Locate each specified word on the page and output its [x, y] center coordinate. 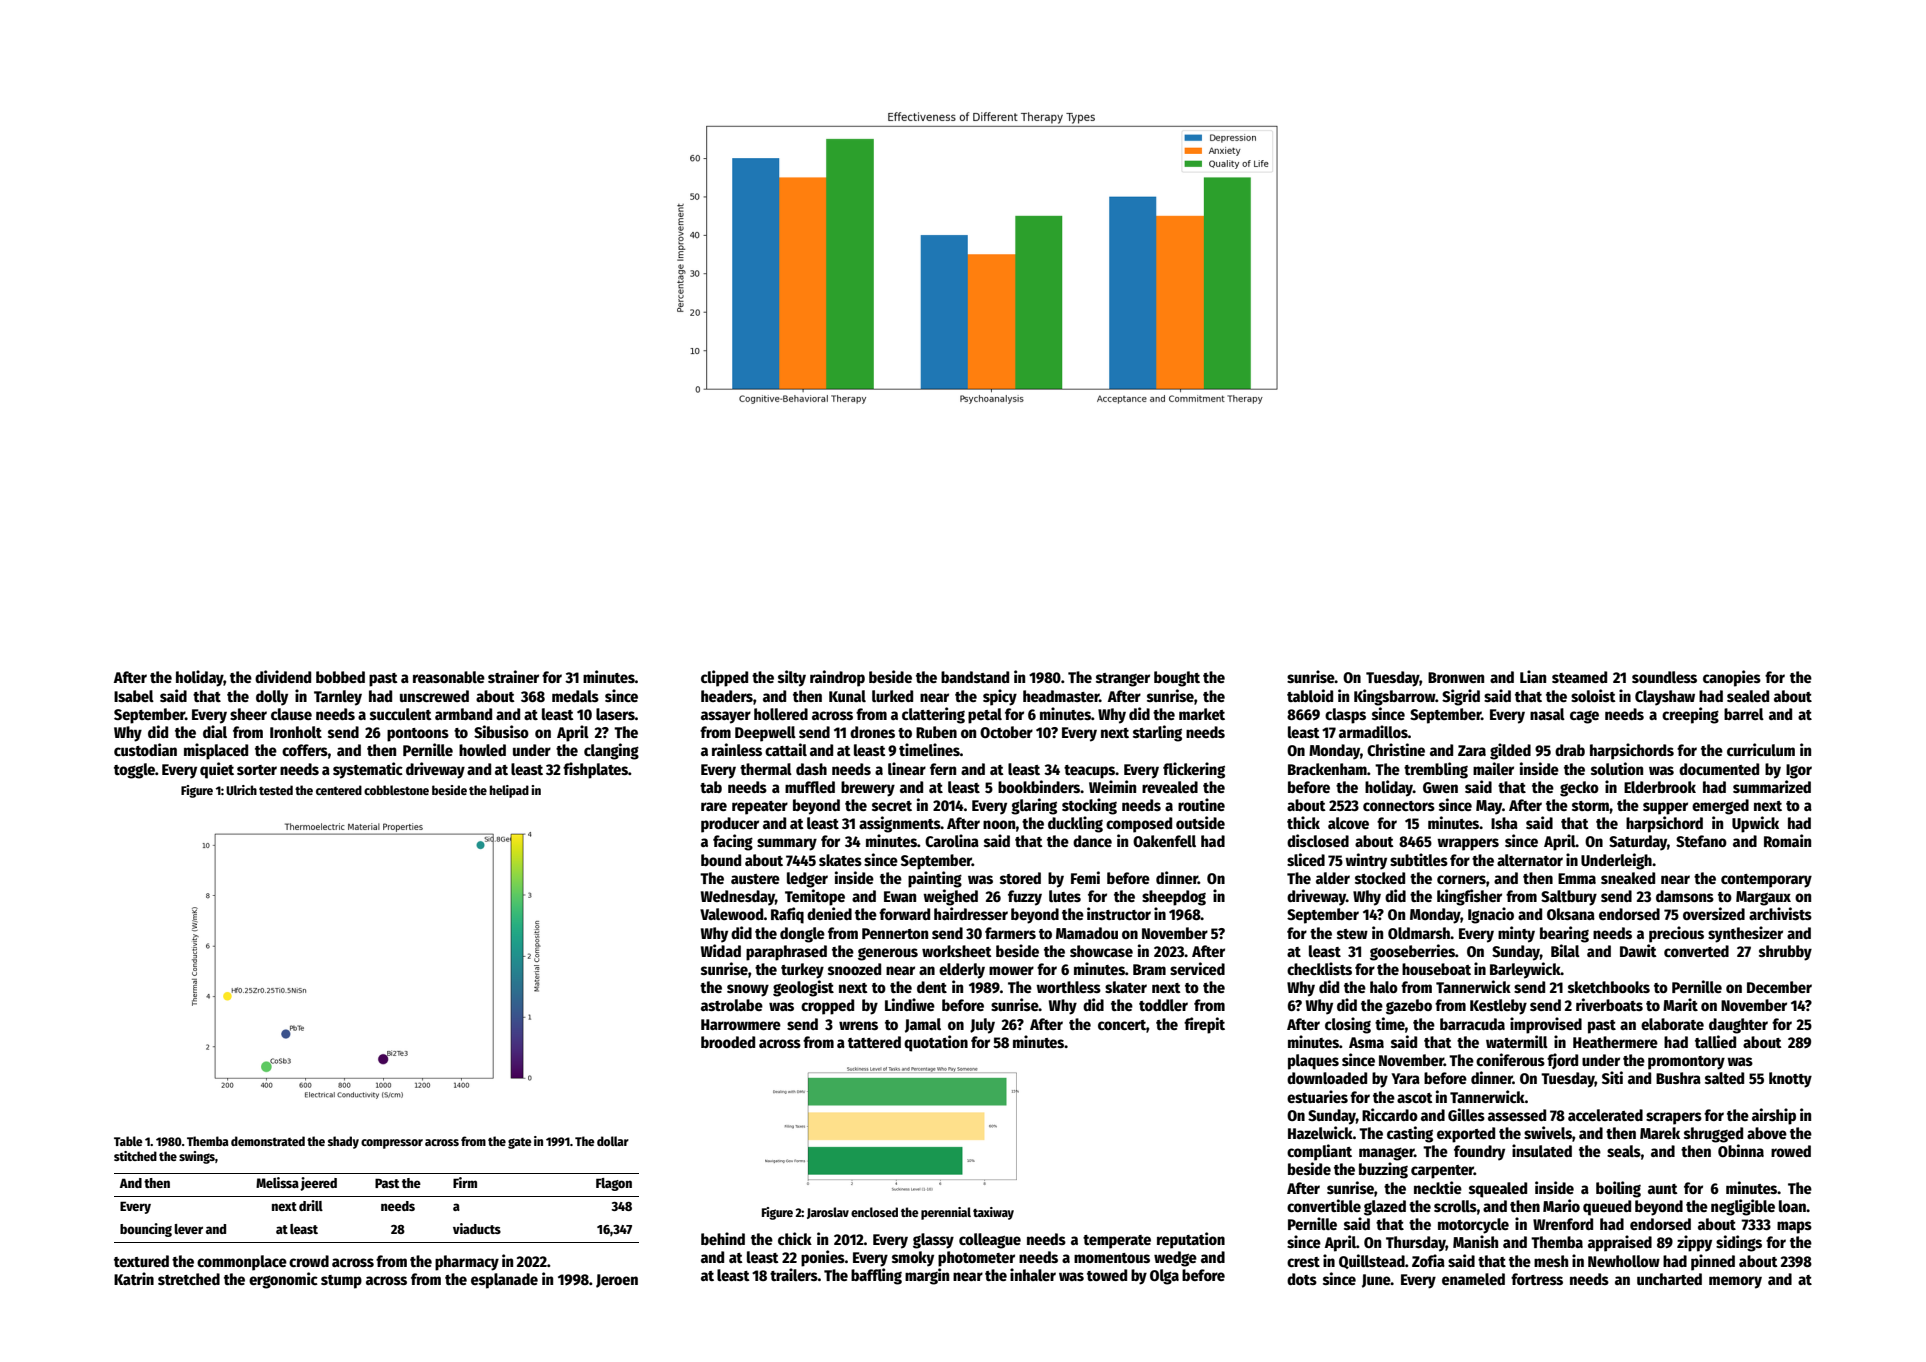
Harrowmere [741, 1024]
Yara [1405, 1078]
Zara [1472, 750]
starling [1157, 733]
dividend [283, 676]
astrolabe [732, 1005]
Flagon [614, 1184]
